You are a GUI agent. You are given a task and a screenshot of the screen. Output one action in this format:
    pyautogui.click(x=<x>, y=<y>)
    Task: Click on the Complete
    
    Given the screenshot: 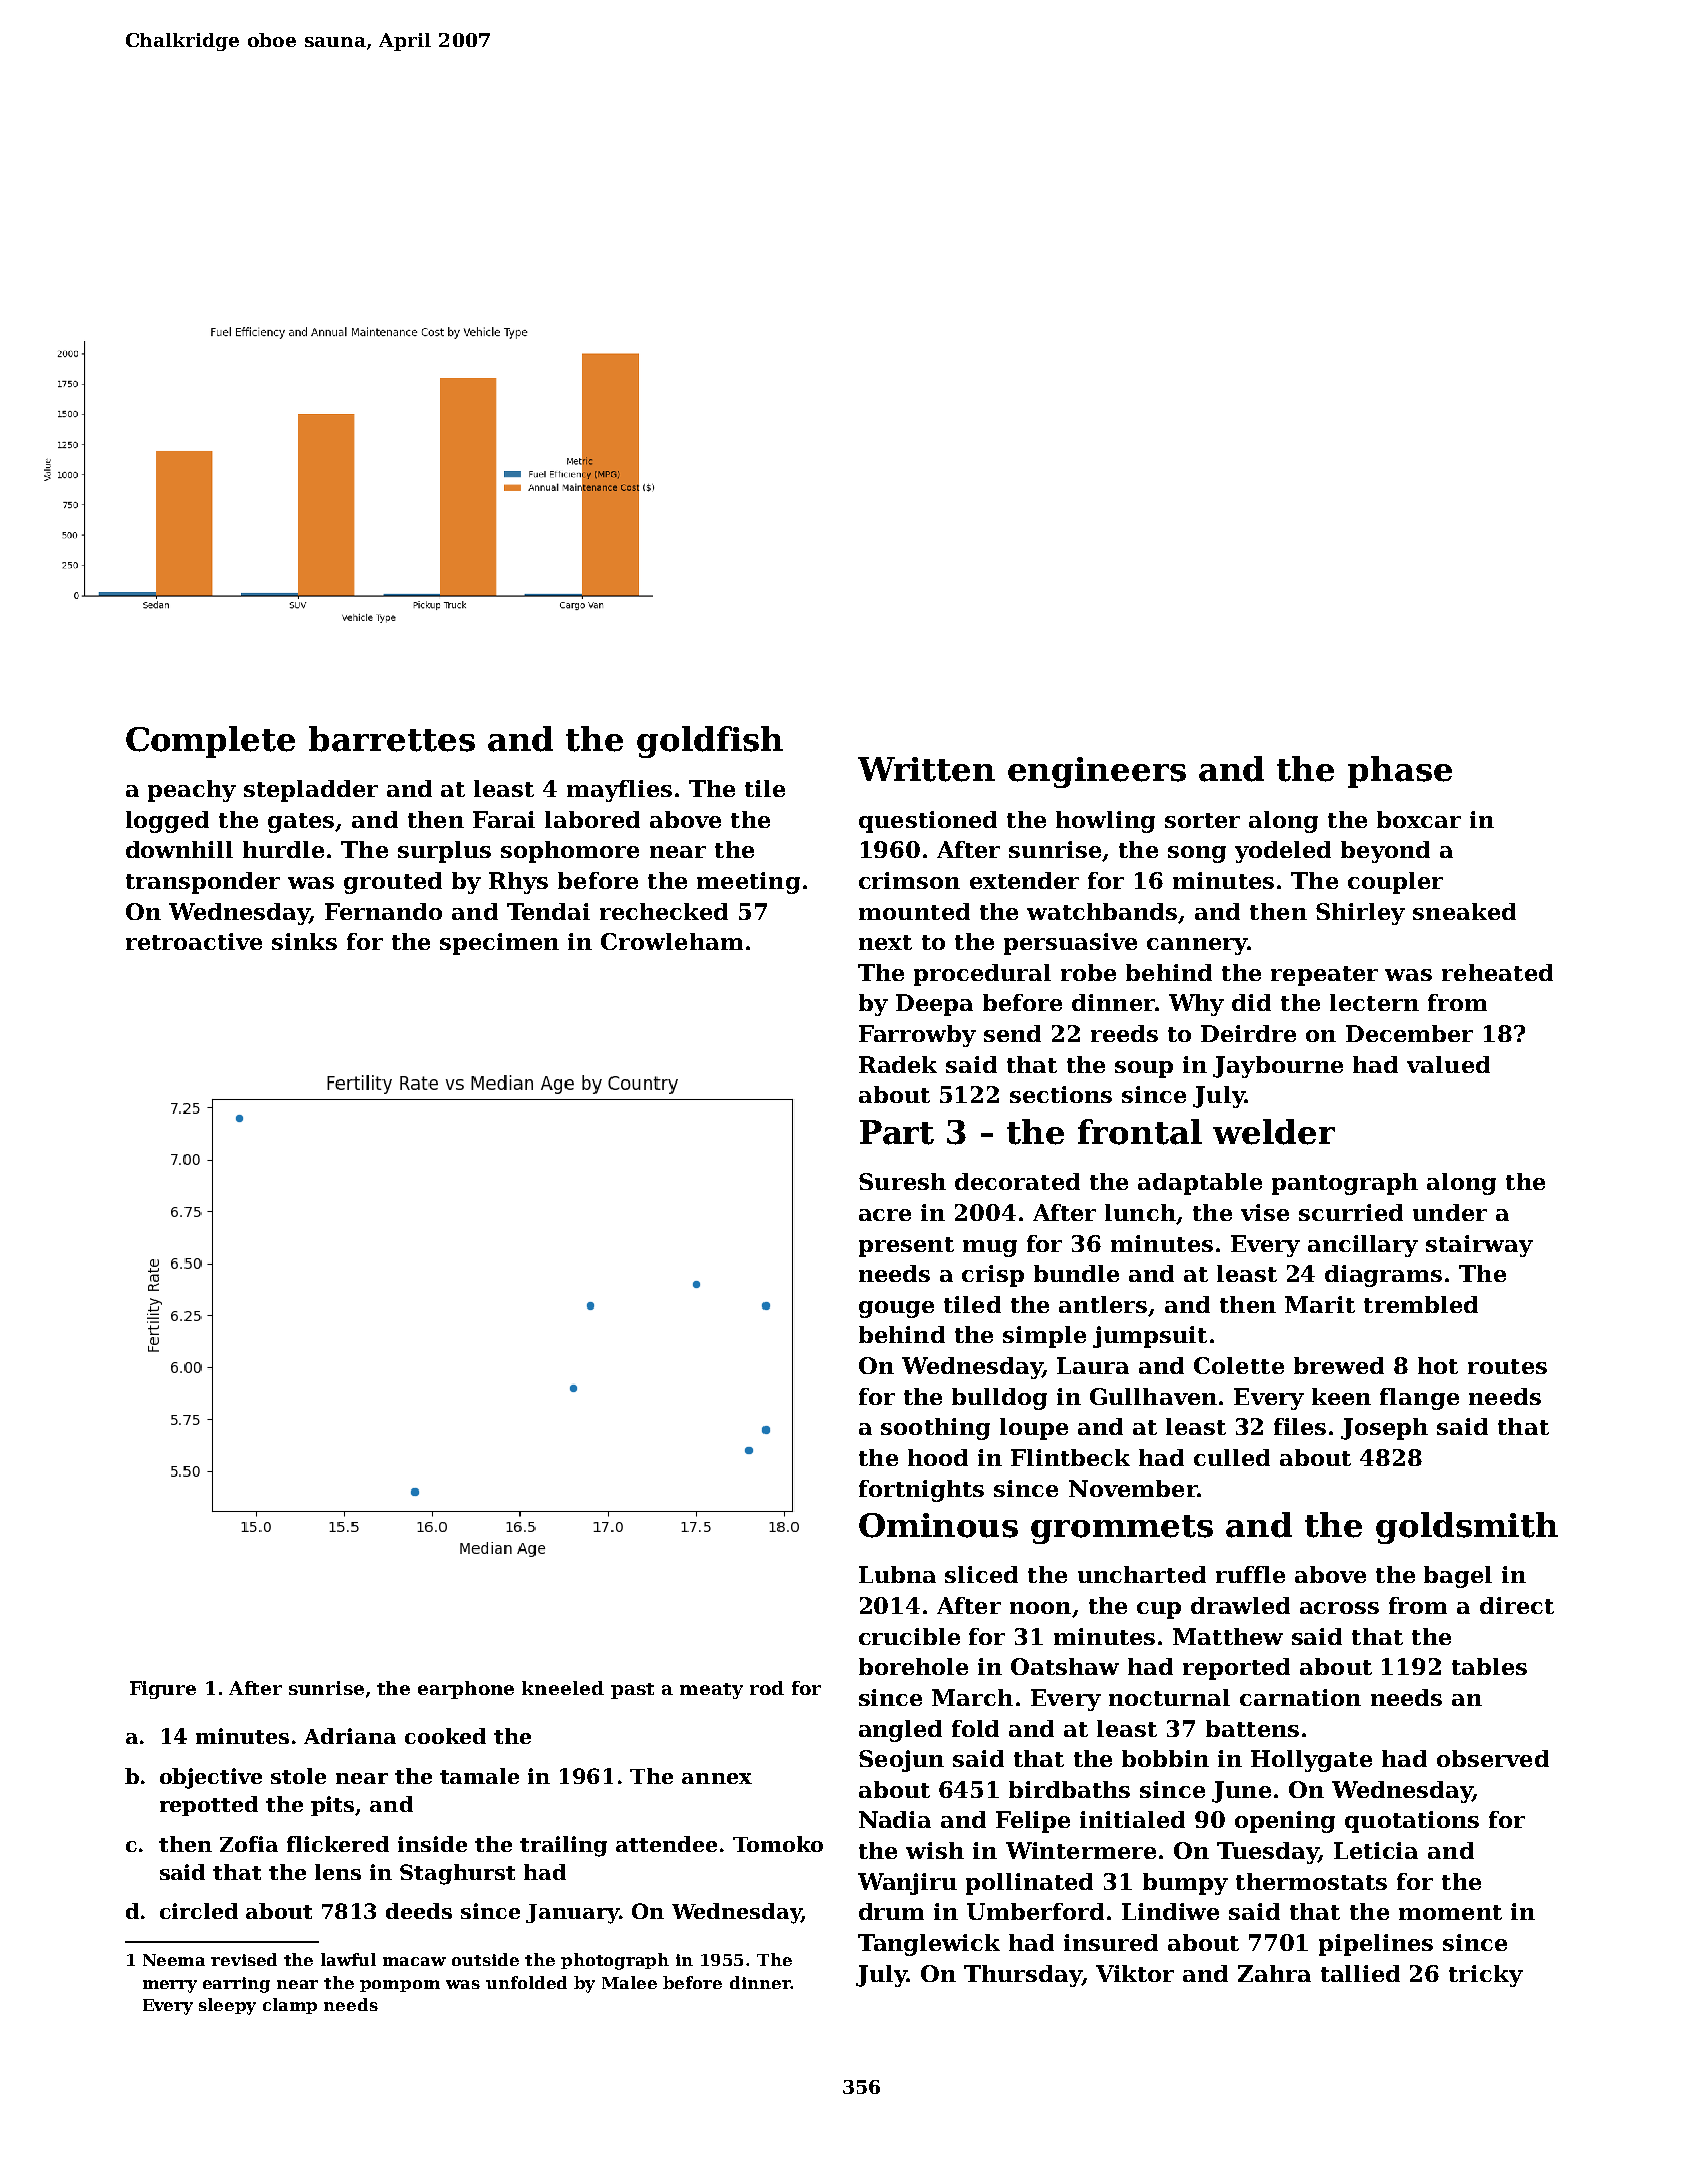 What is the action you would take?
    pyautogui.click(x=210, y=742)
